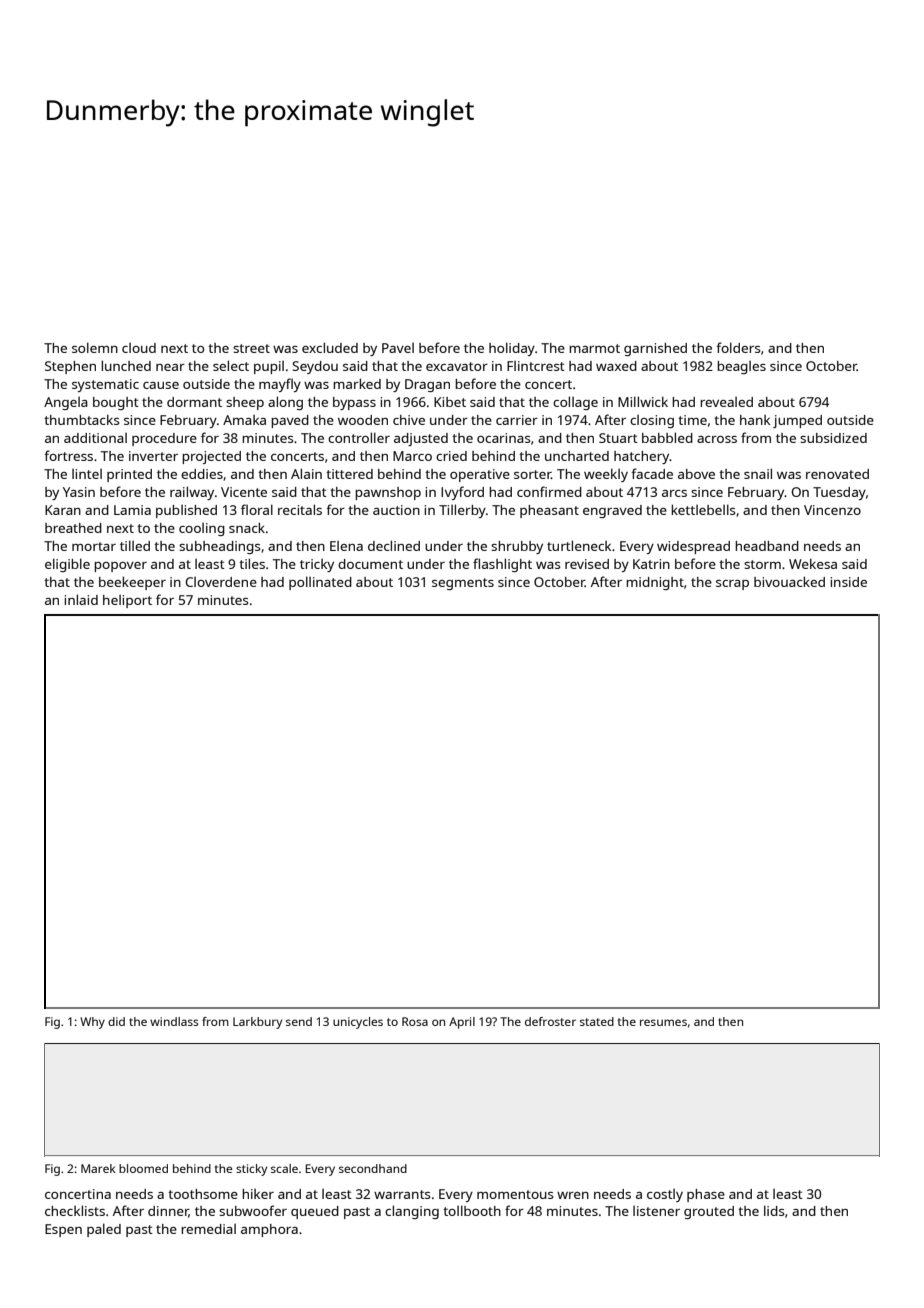  Describe the element at coordinates (398, 348) in the screenshot. I see `Pavel` at that location.
